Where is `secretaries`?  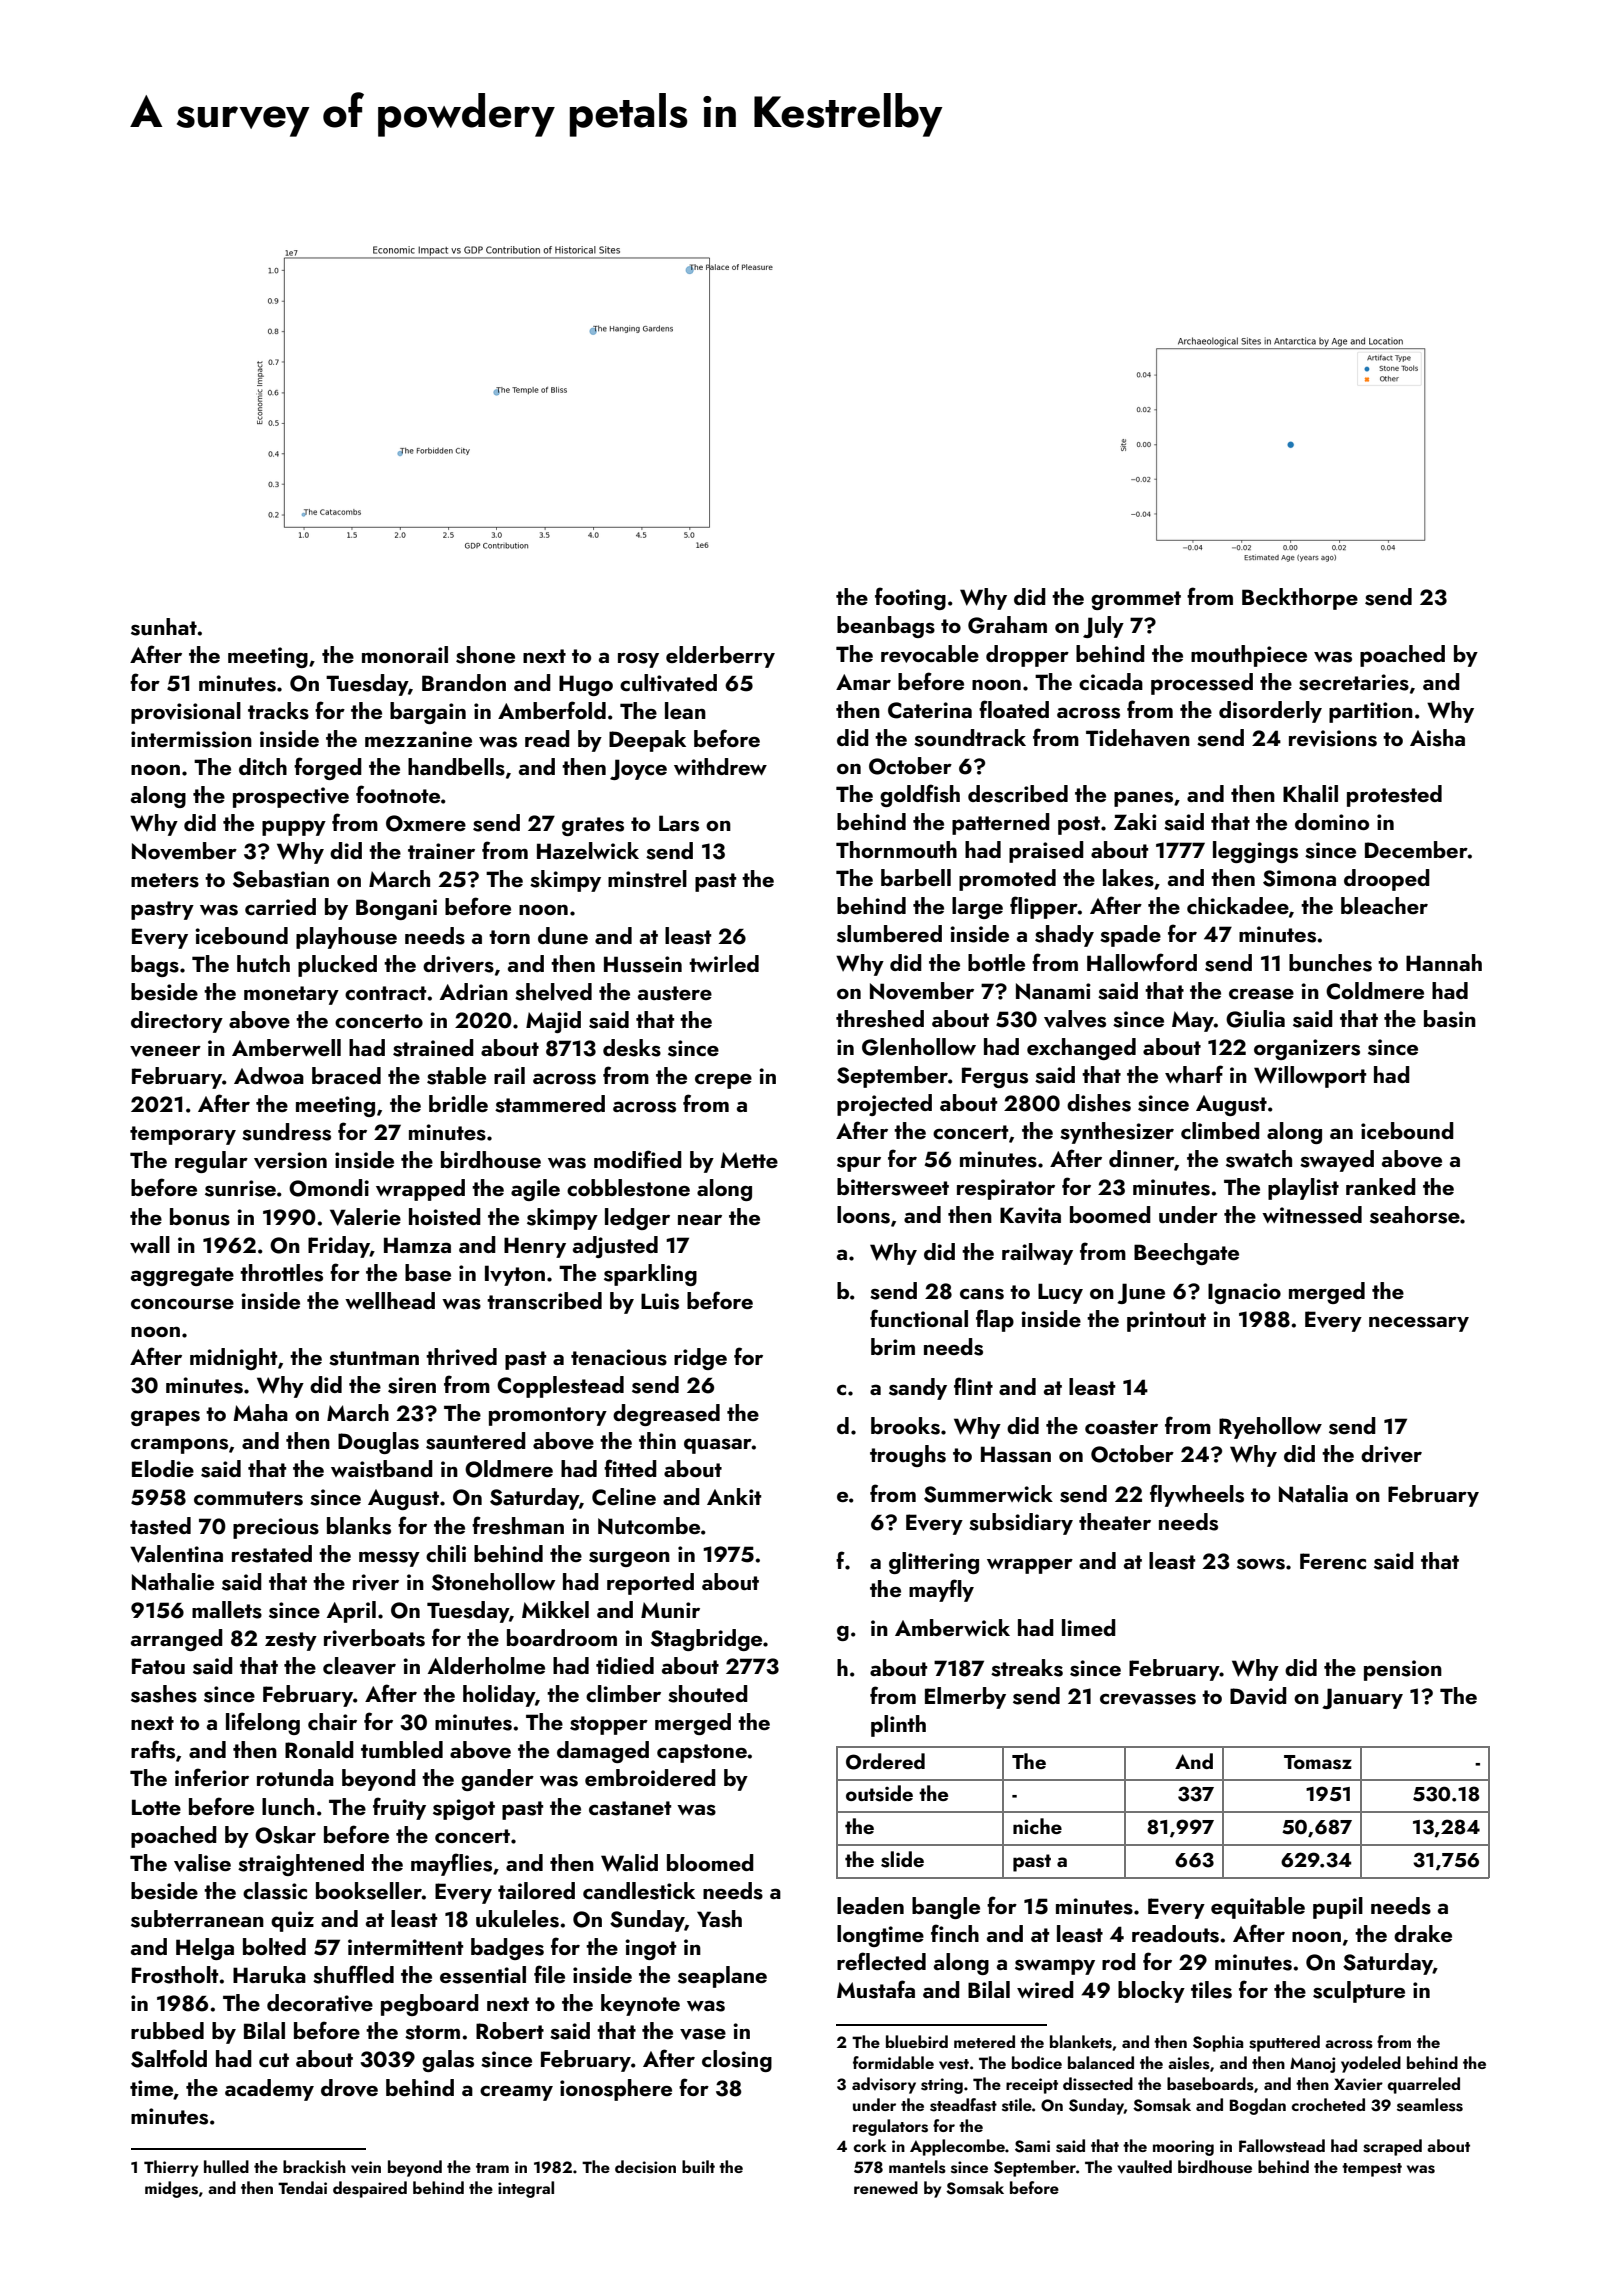 secretaries is located at coordinates (1354, 682).
